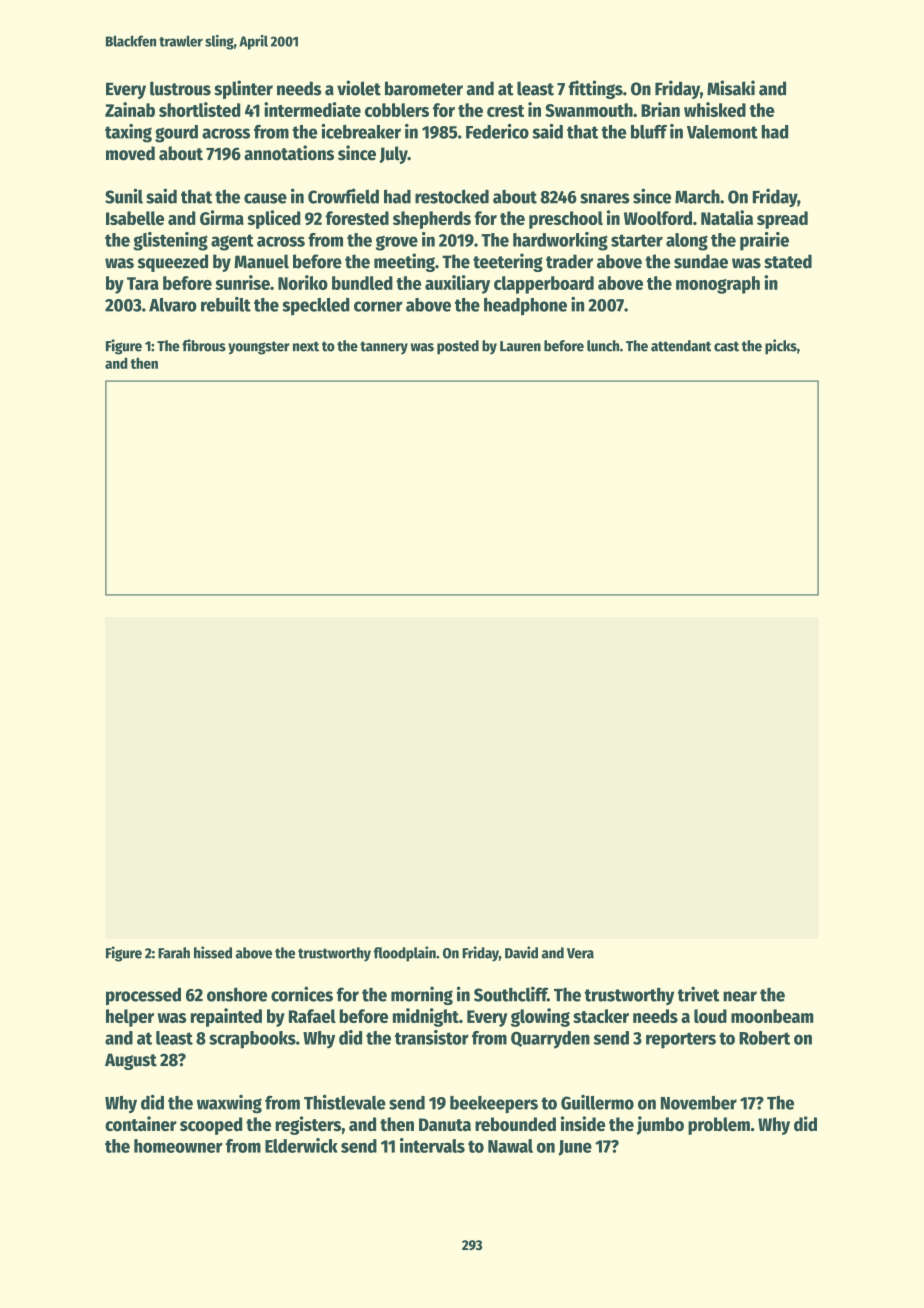 This image has width=924, height=1308. What do you see at coordinates (359, 88) in the image?
I see `violet` at bounding box center [359, 88].
